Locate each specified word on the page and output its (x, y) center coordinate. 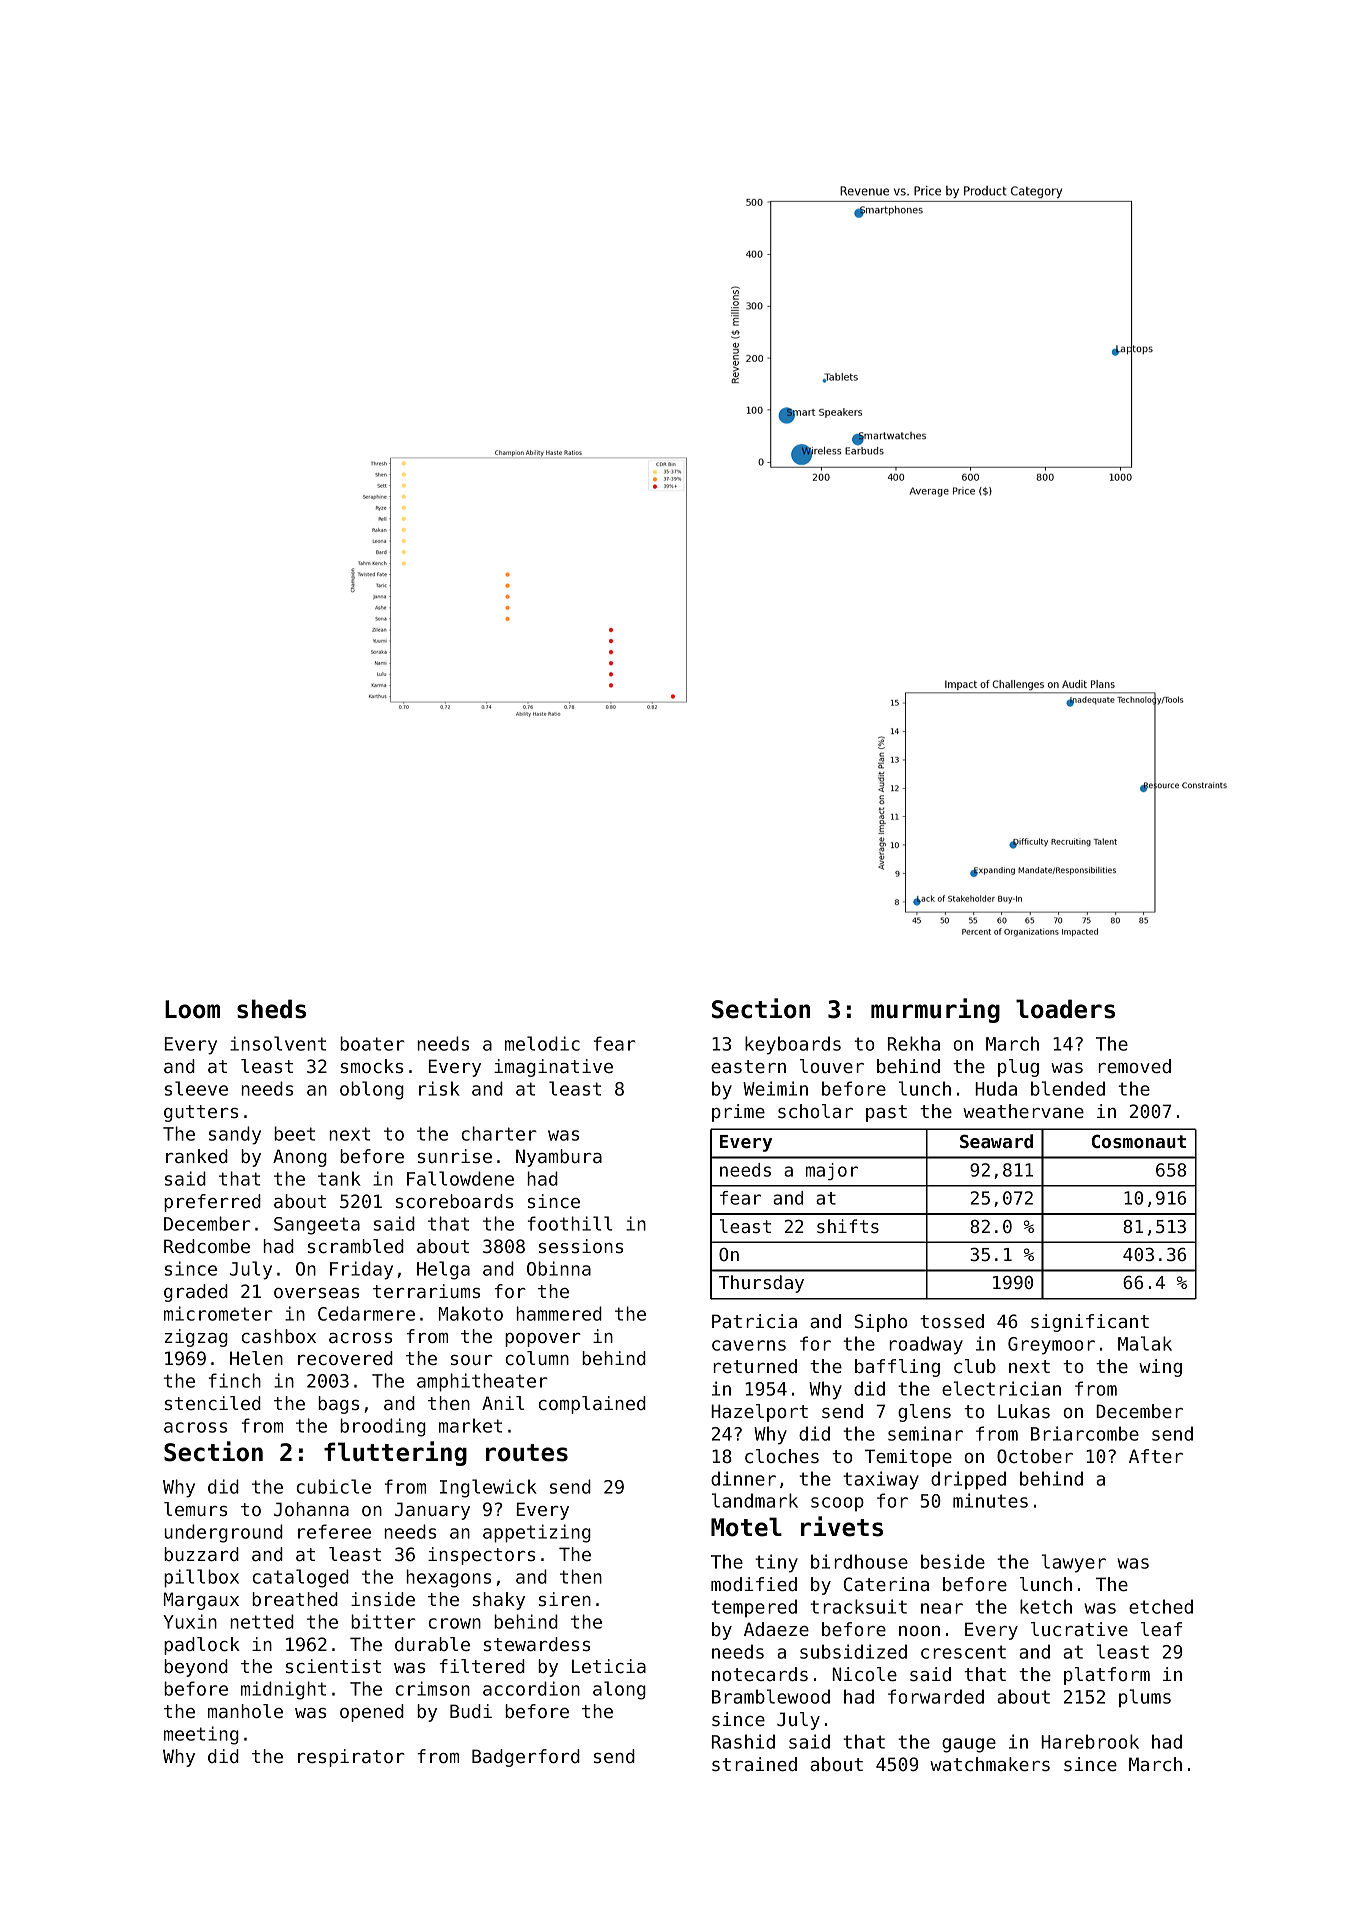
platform (1107, 1676)
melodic (542, 1043)
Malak (1145, 1343)
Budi (471, 1711)
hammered (559, 1313)
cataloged (301, 1578)
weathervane (1023, 1111)
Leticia (609, 1666)
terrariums (426, 1291)
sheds (271, 1009)
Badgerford (526, 1758)
